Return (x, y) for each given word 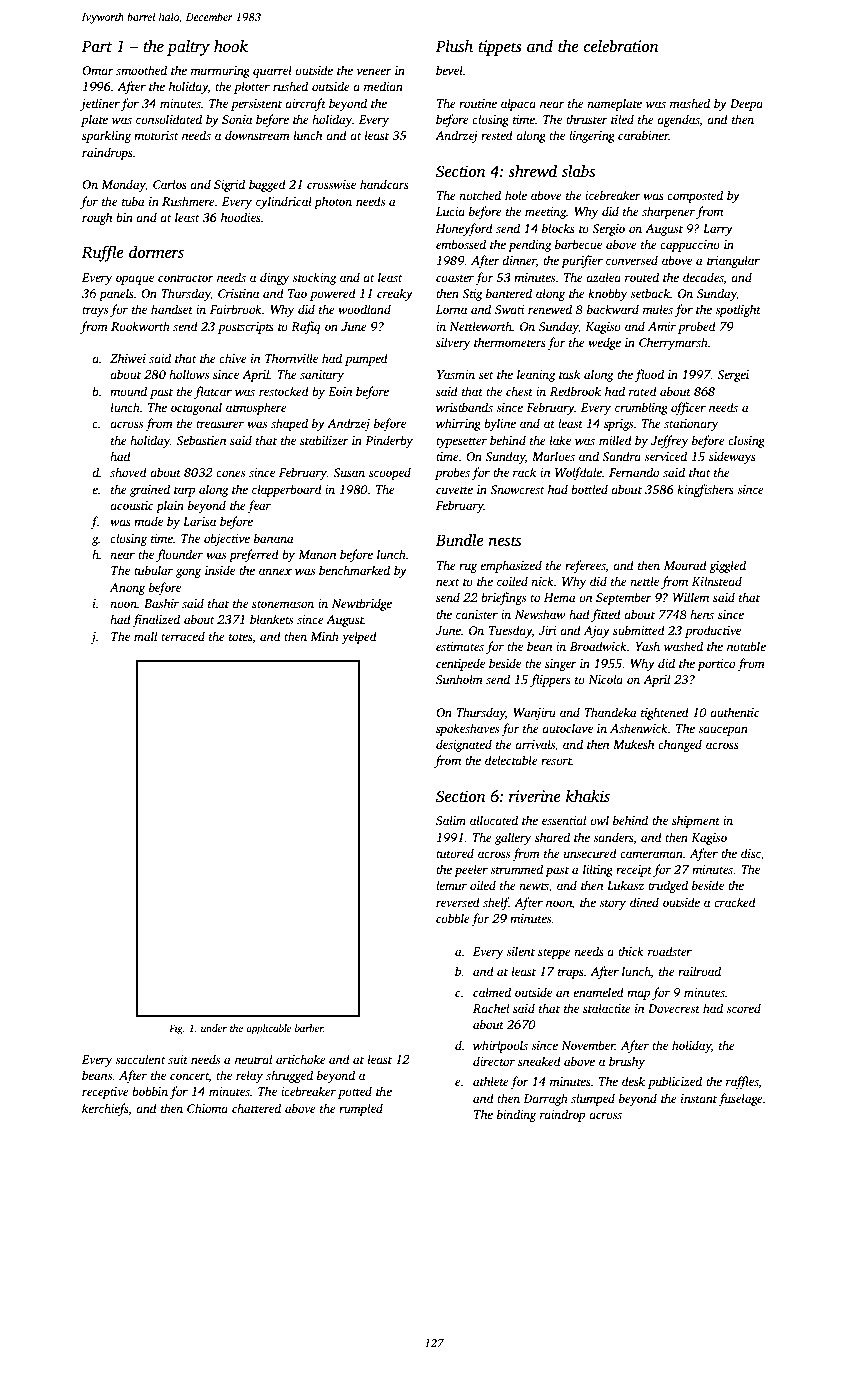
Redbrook (575, 391)
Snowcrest (517, 489)
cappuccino (690, 246)
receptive (105, 1093)
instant (699, 1098)
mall (145, 636)
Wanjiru (534, 714)
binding (516, 1115)
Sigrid (229, 185)
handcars (384, 184)
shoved (128, 472)
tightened (665, 713)
